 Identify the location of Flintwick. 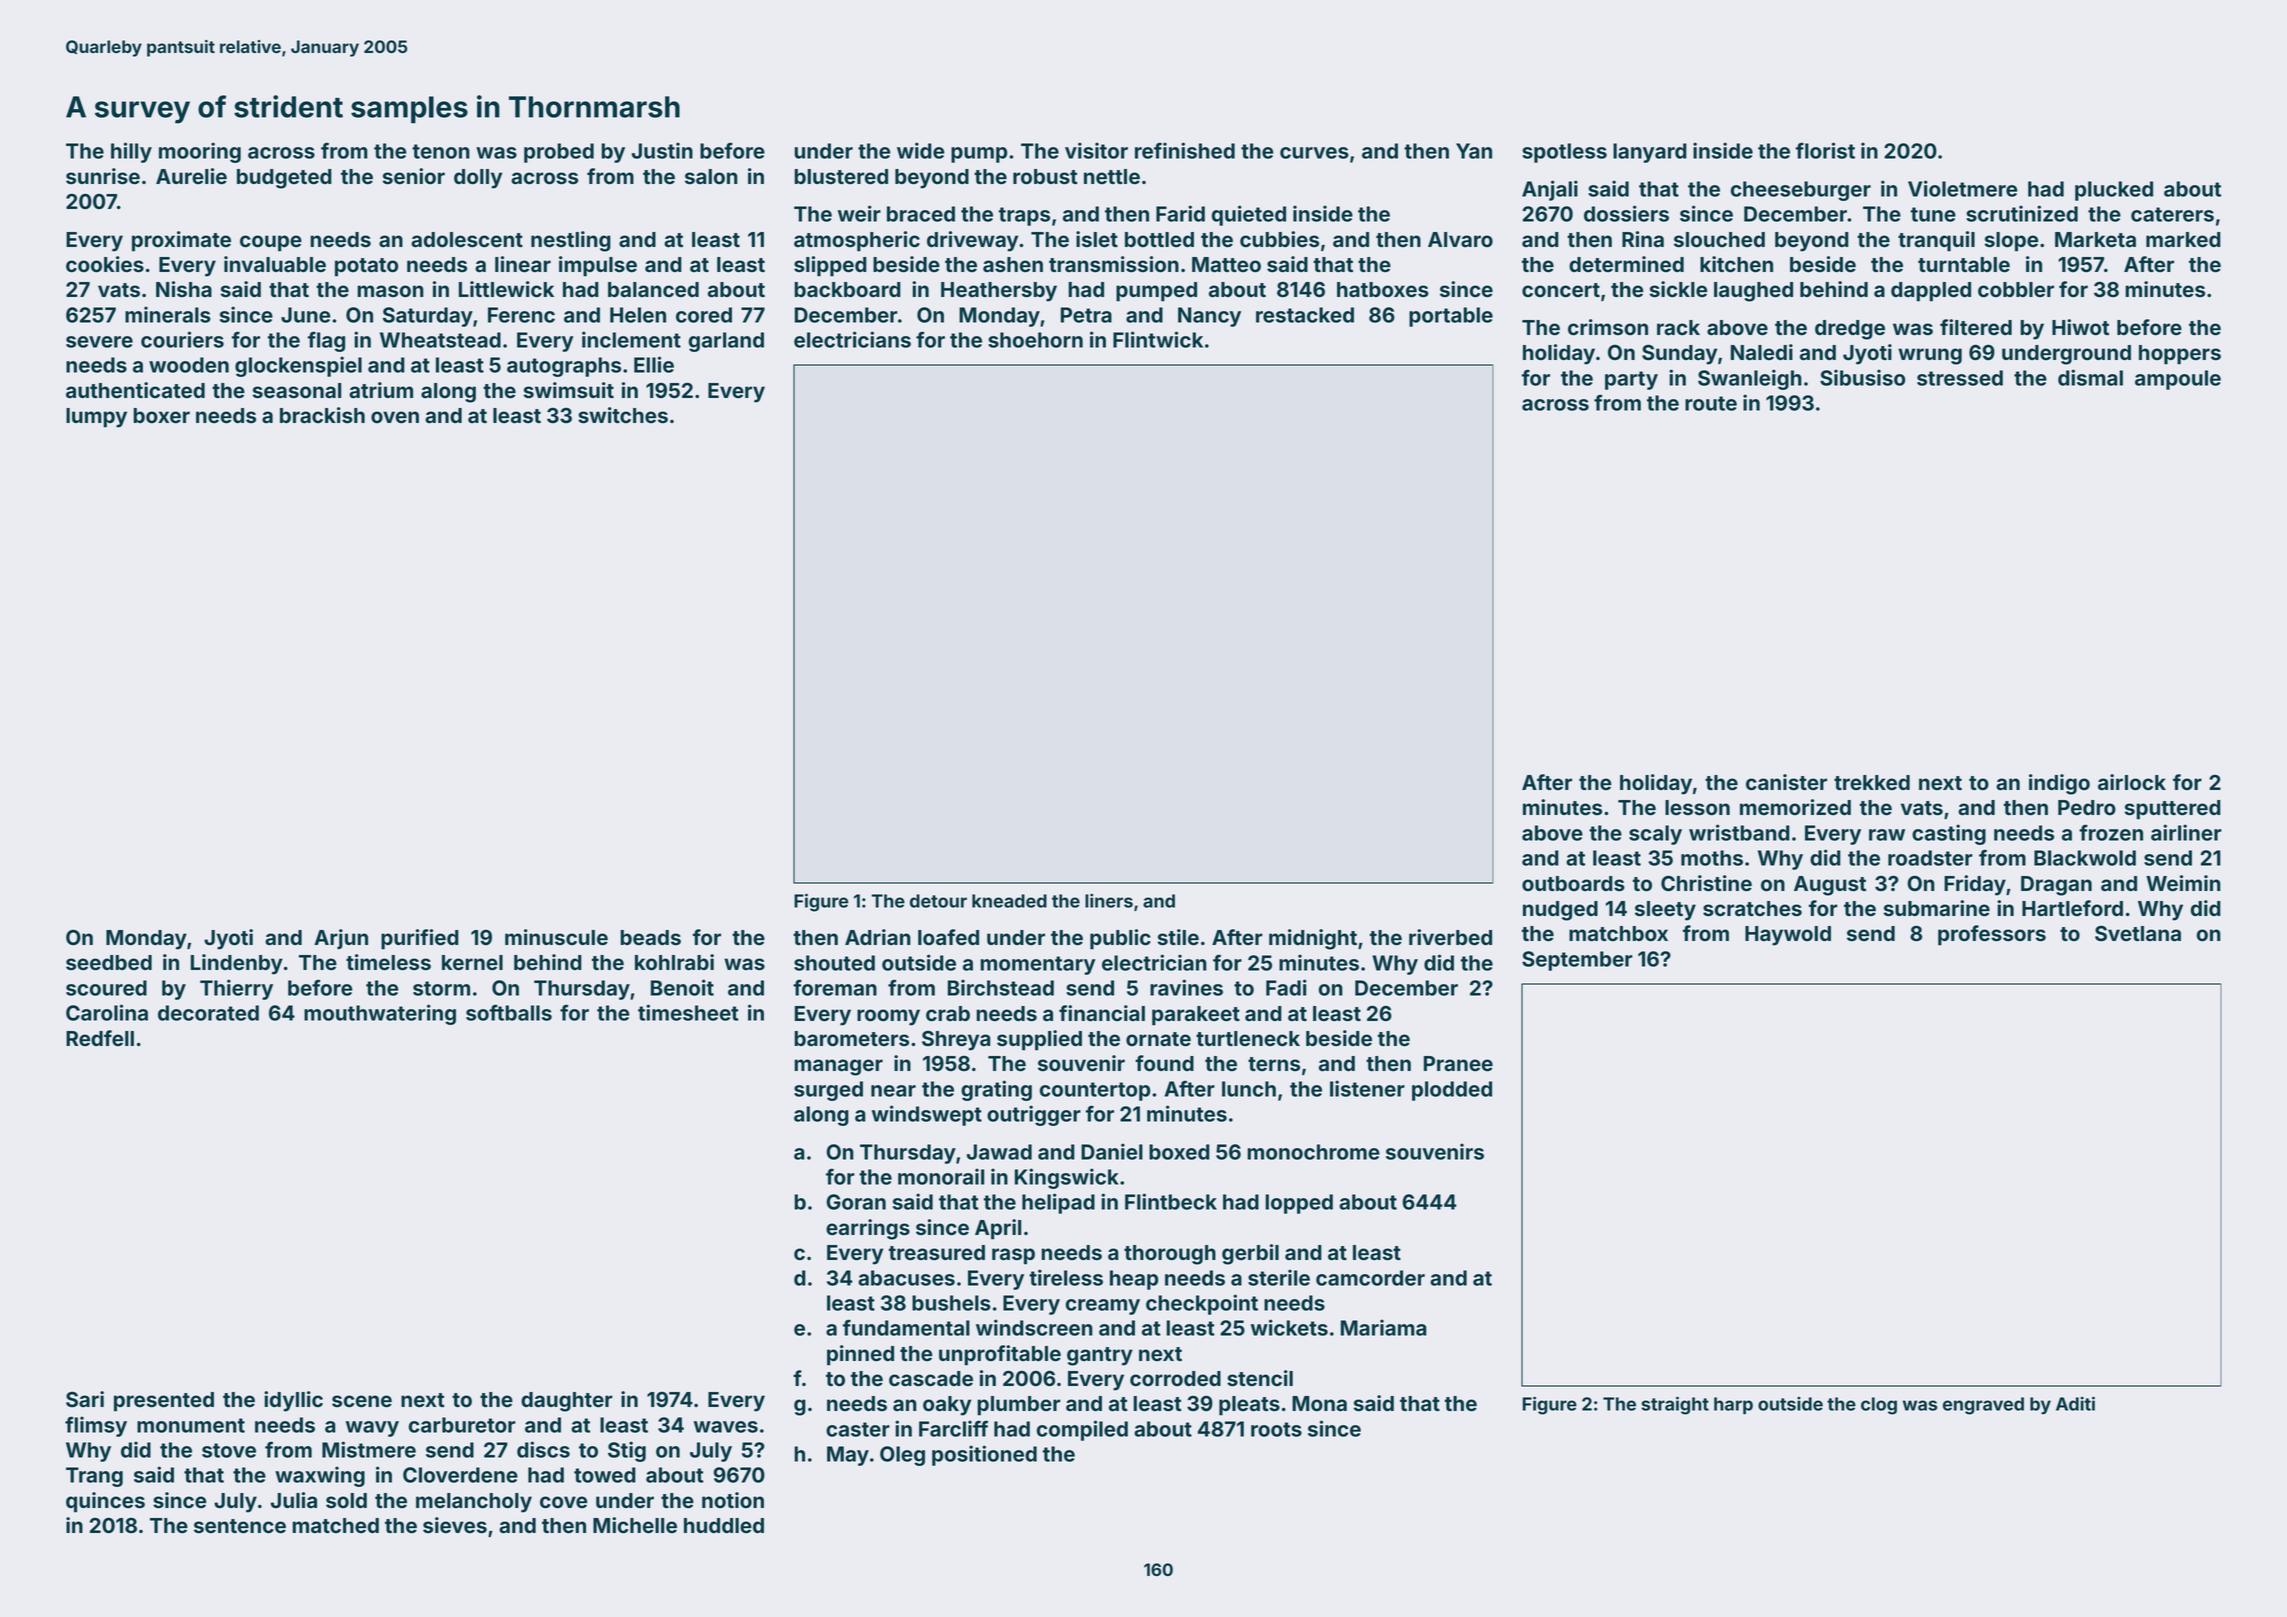
(1158, 339).
